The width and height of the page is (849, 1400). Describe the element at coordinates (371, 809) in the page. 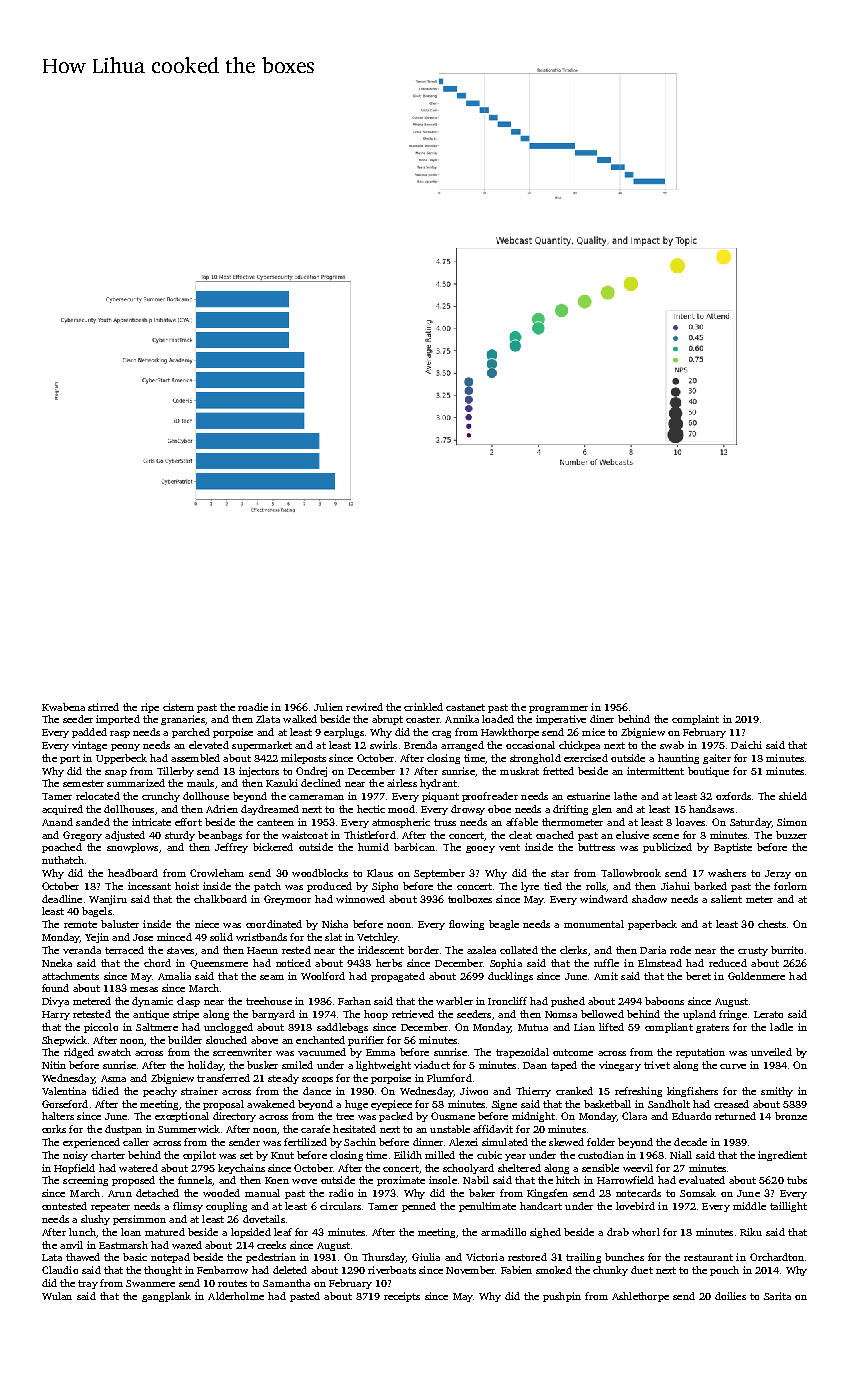

I see `hectic` at that location.
